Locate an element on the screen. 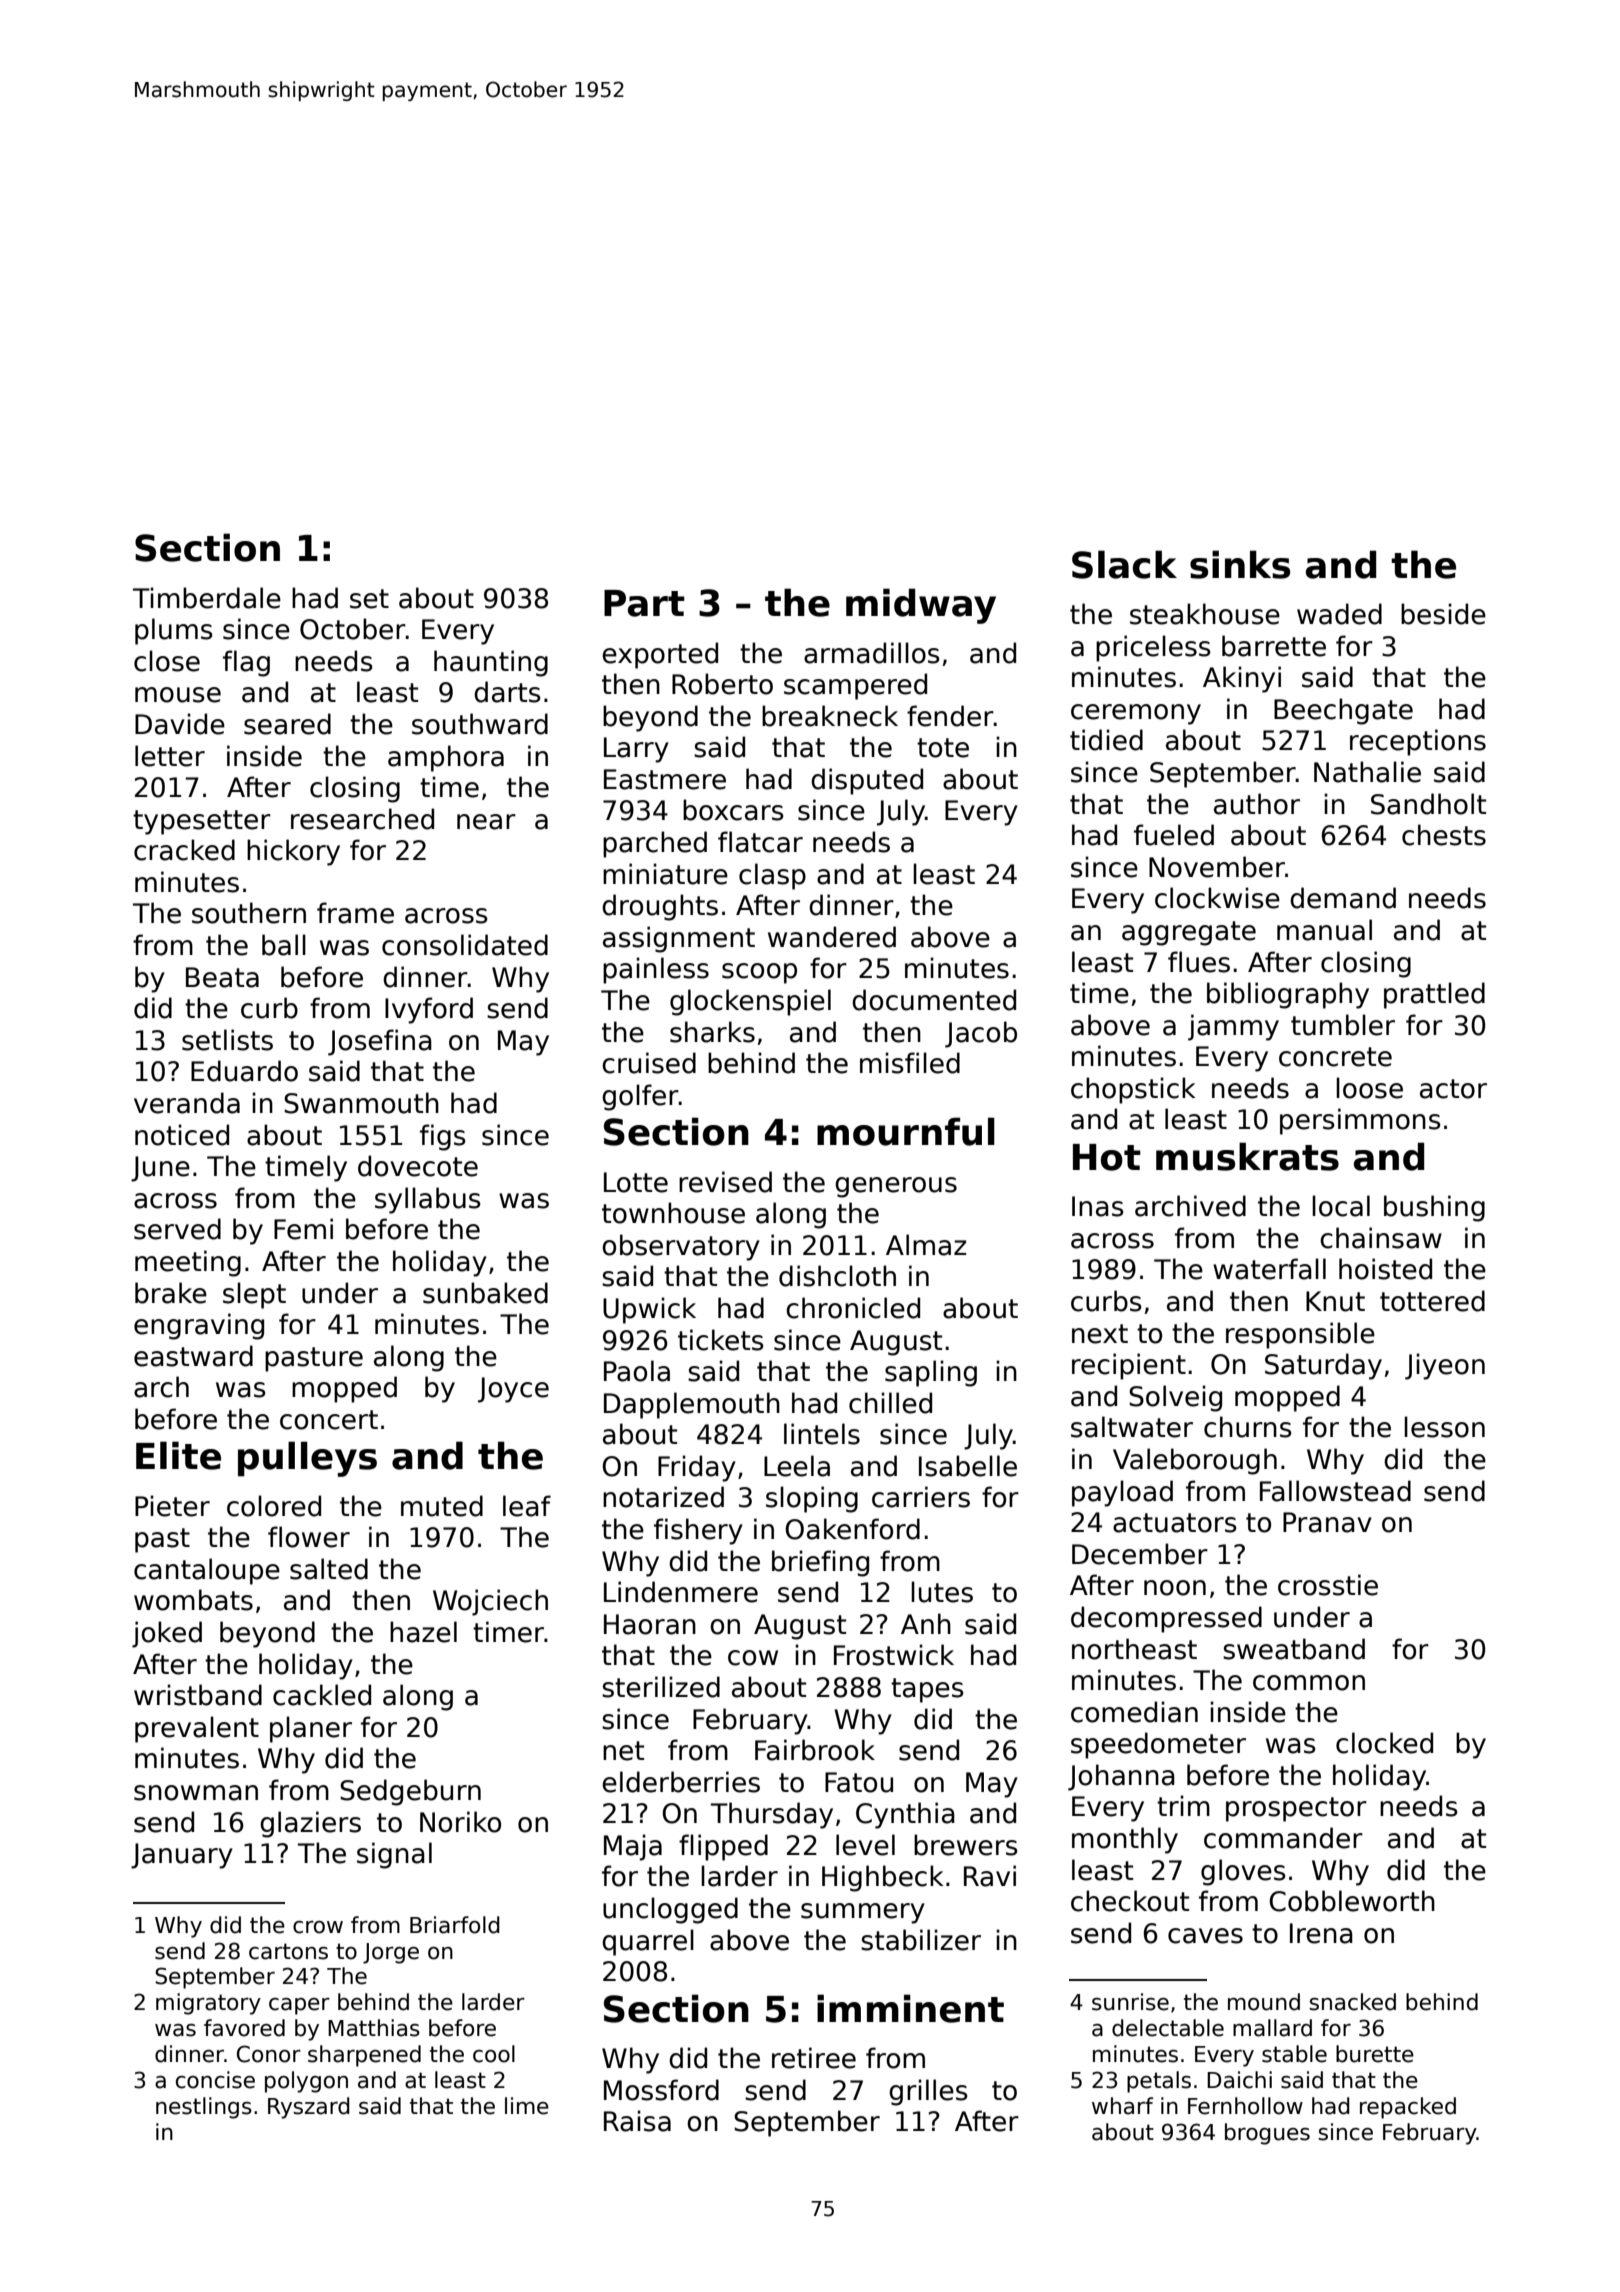 The height and width of the screenshot is (2292, 1620). tidied is located at coordinates (1106, 740).
